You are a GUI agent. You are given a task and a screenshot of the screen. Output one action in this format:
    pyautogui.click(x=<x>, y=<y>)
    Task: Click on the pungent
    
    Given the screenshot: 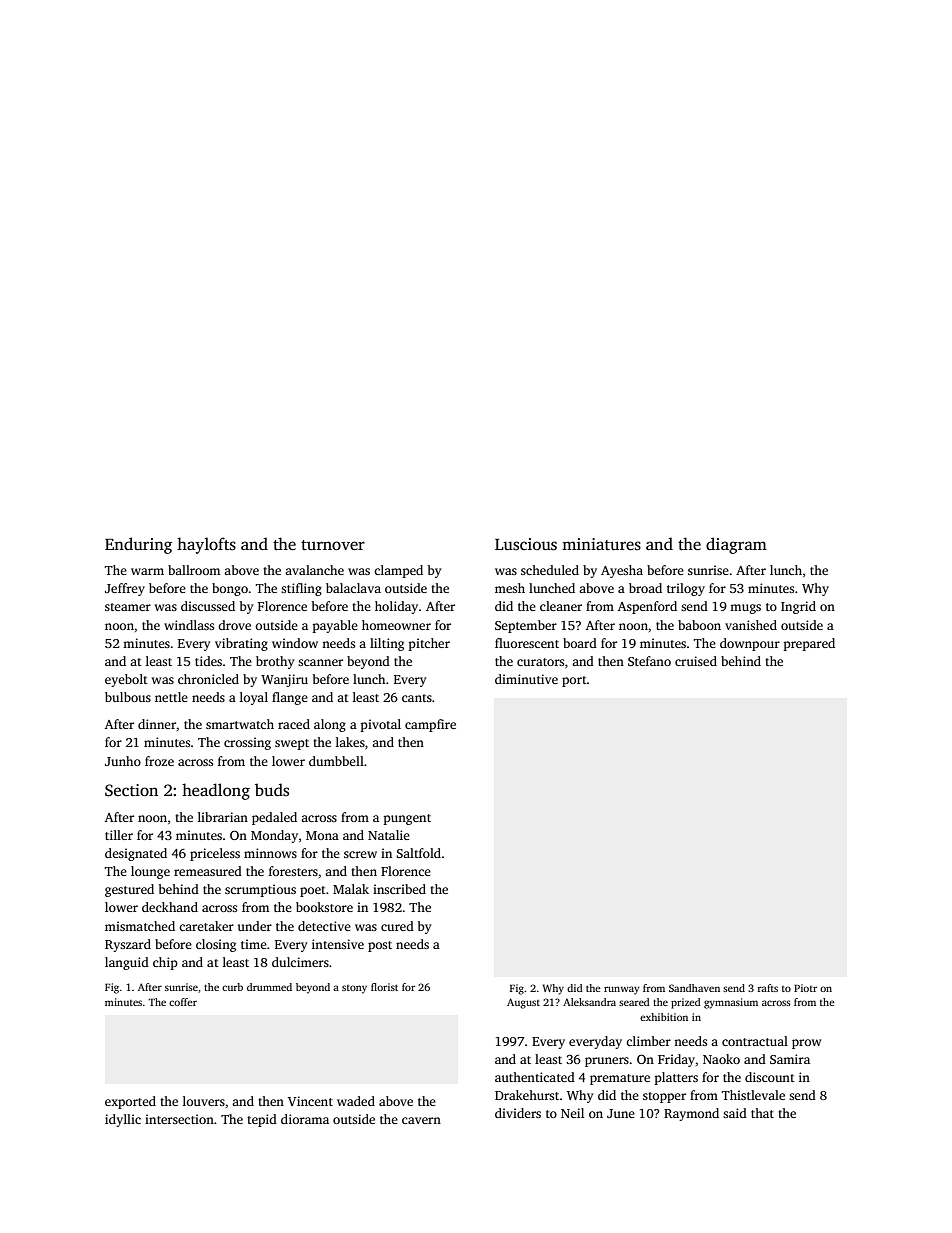 What is the action you would take?
    pyautogui.click(x=407, y=819)
